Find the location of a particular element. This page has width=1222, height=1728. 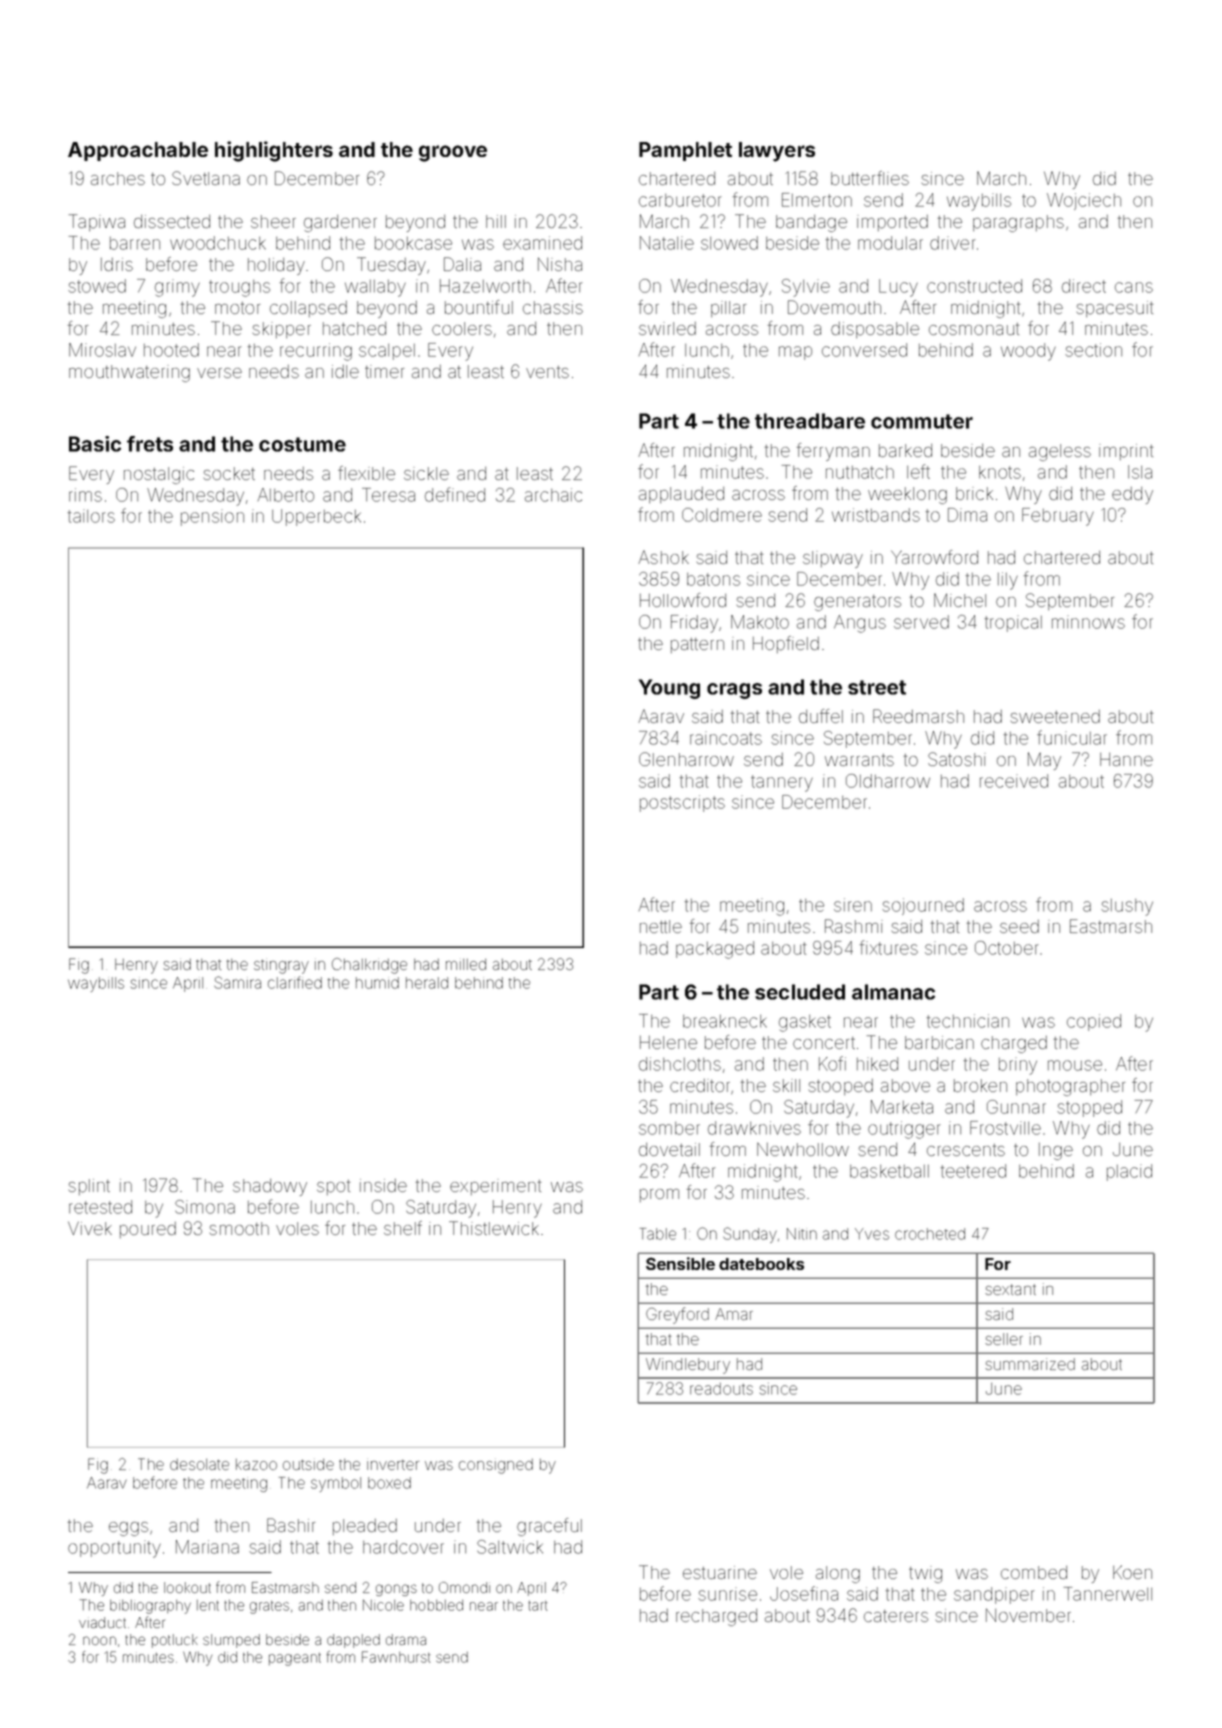

copied is located at coordinates (1094, 1022).
